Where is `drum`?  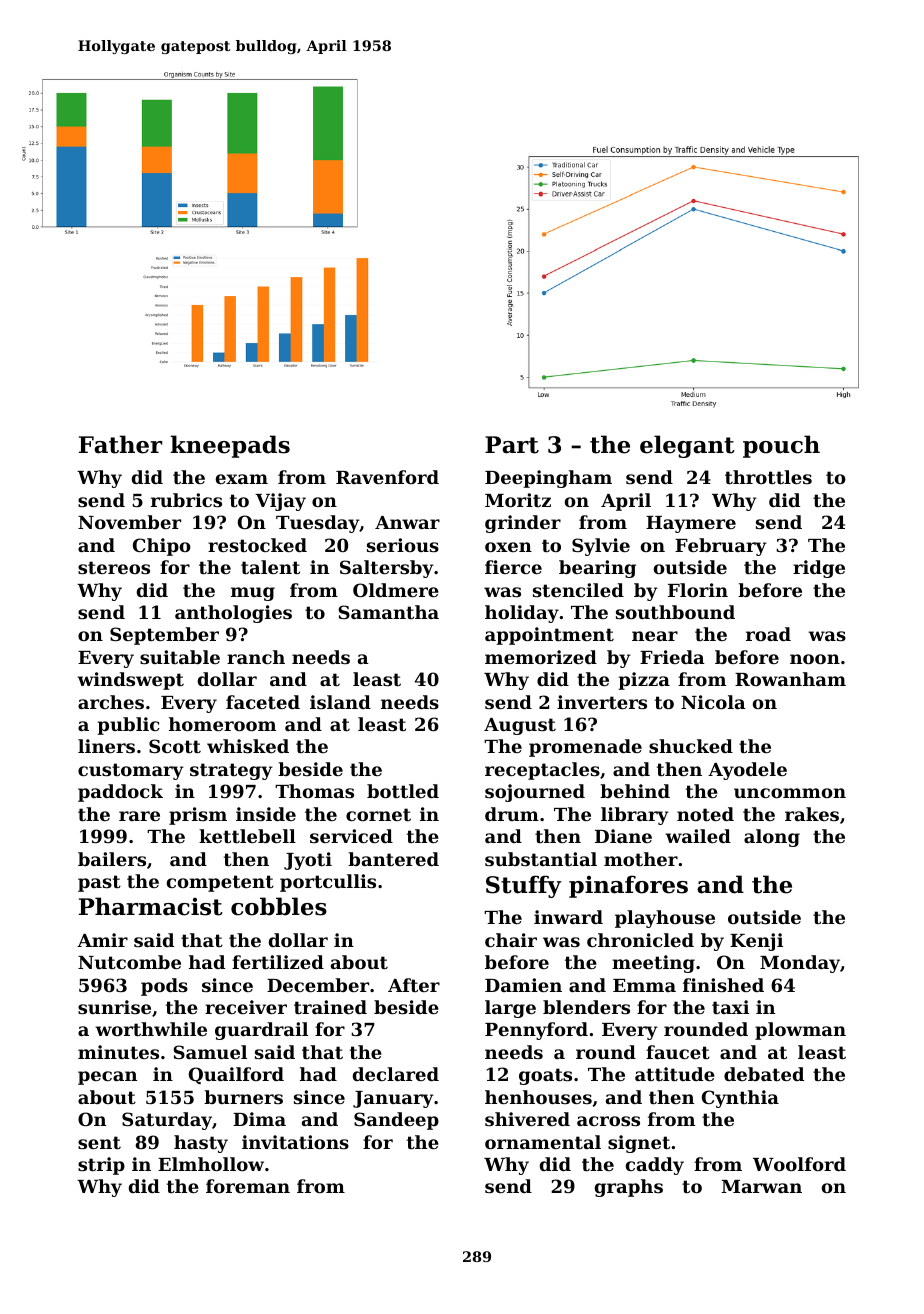 drum is located at coordinates (512, 814).
